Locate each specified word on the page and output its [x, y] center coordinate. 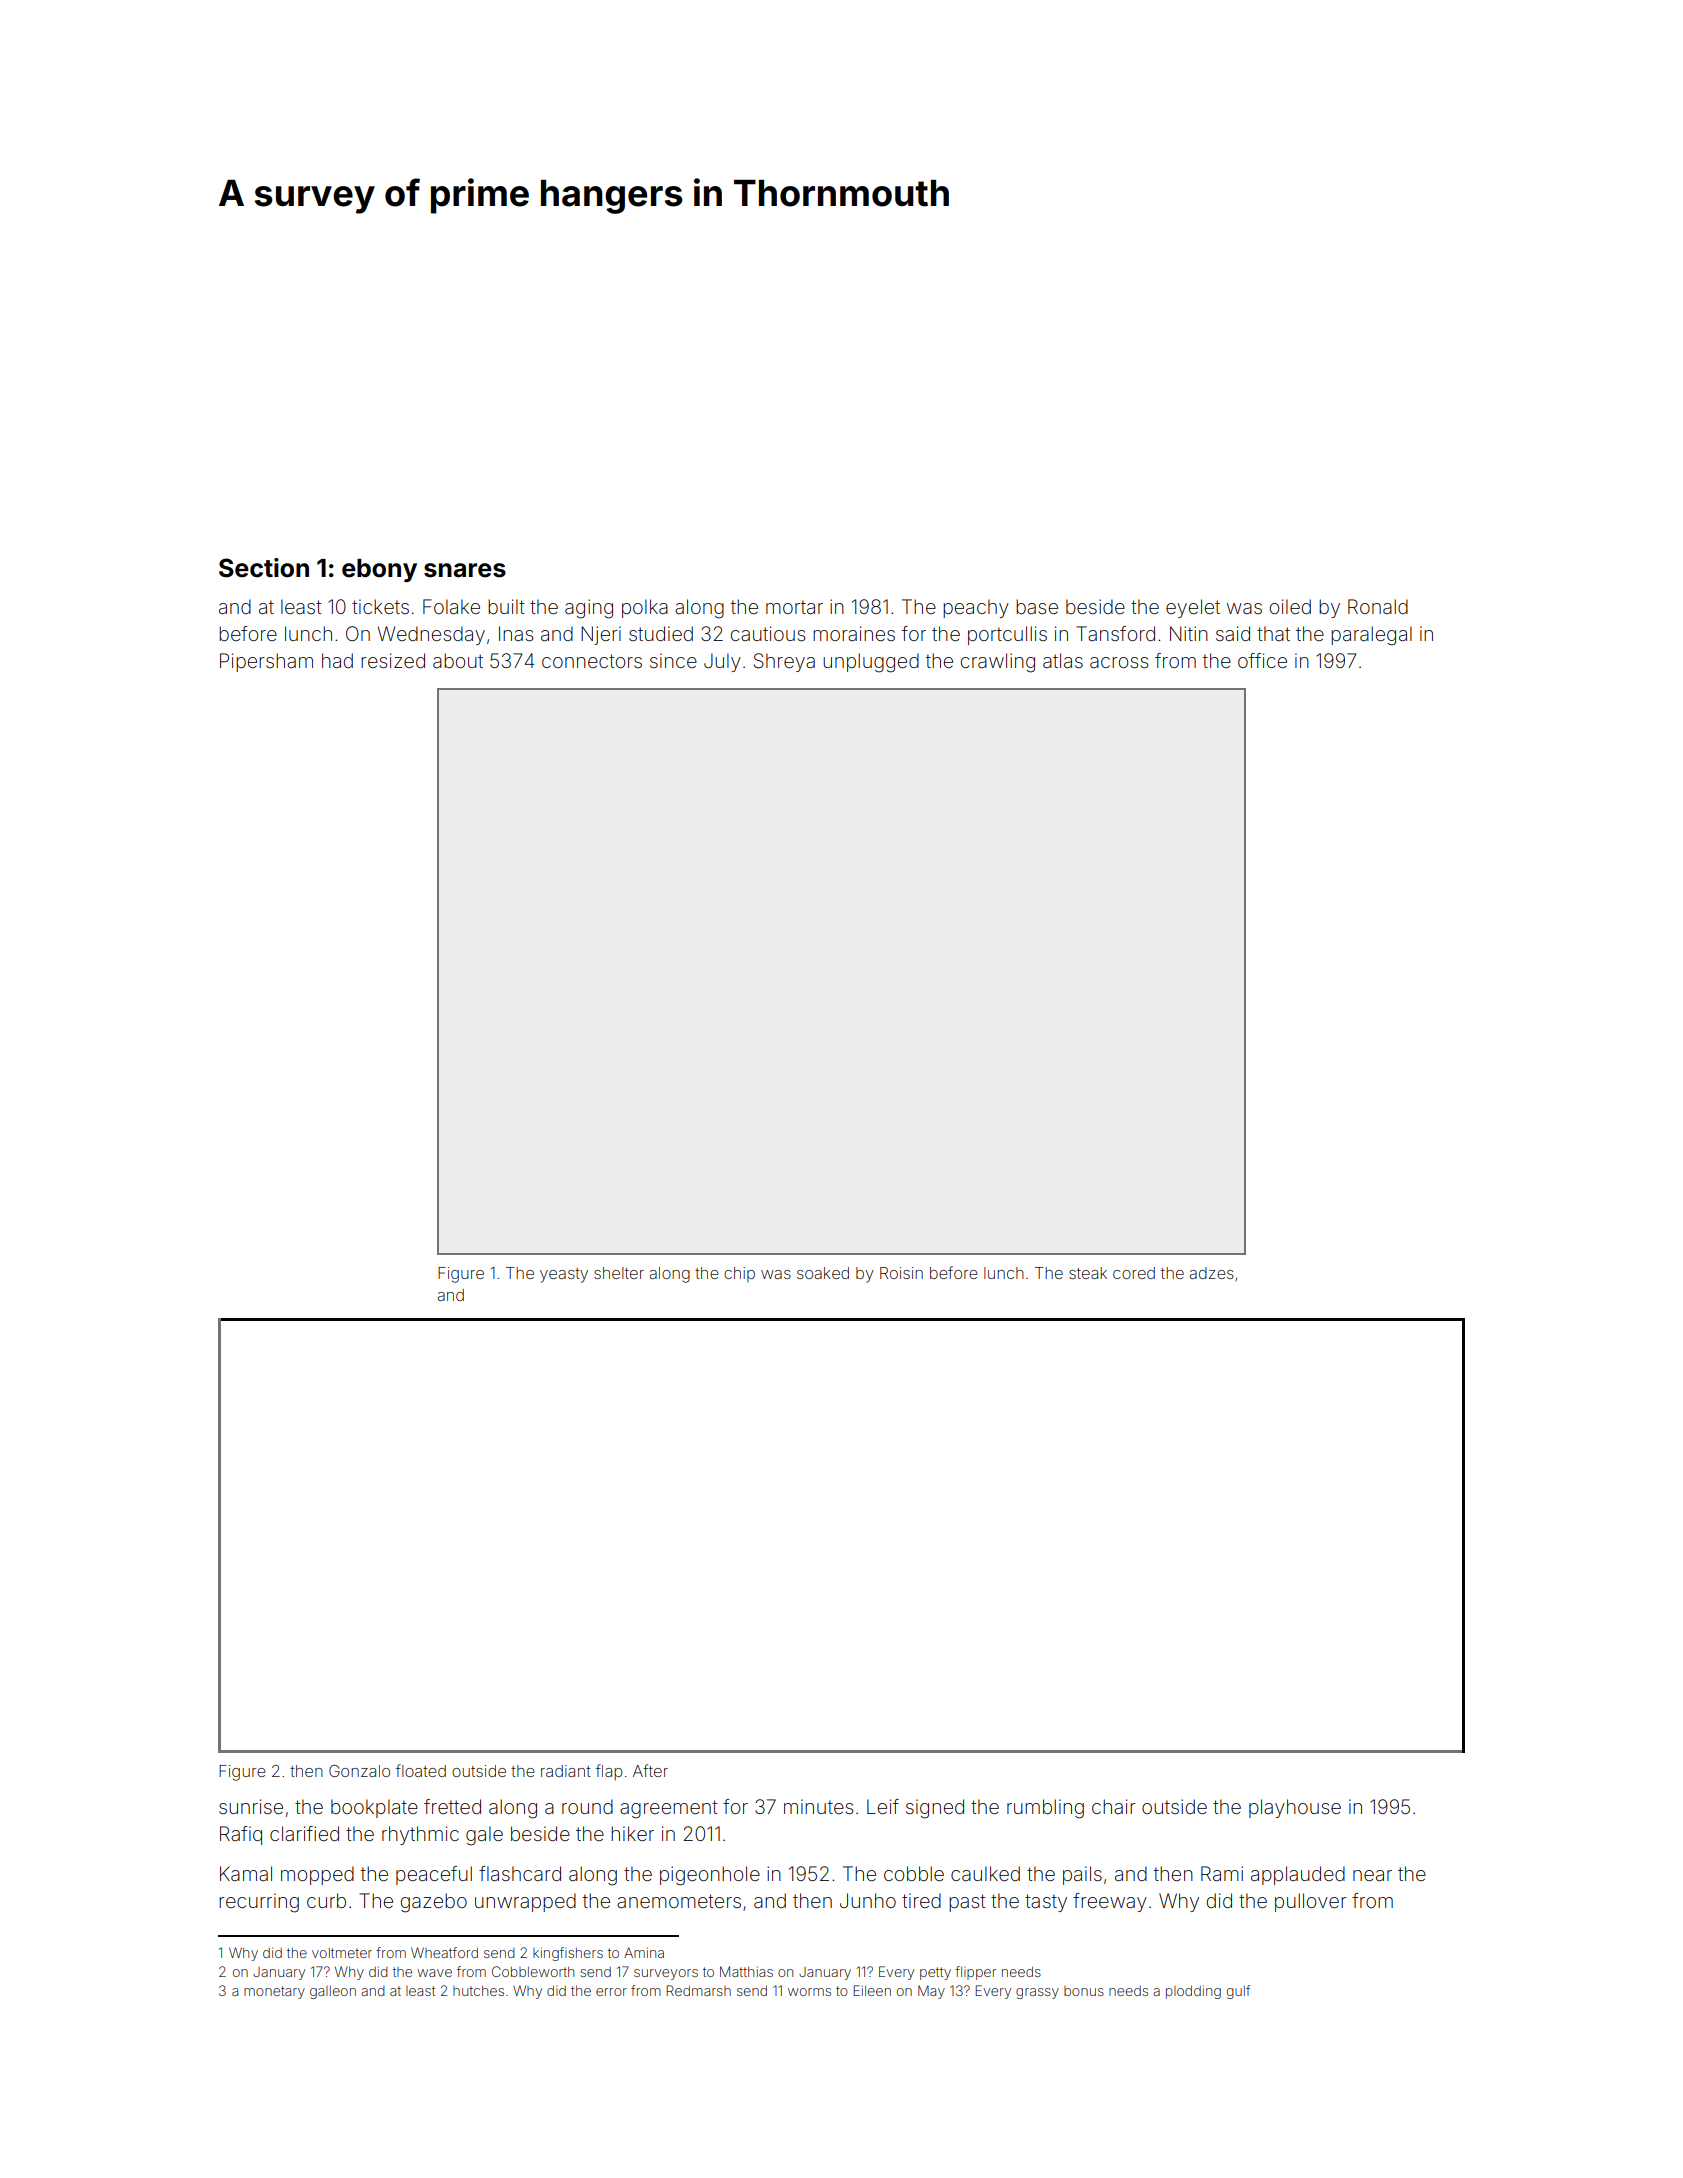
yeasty [564, 1275]
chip [739, 1274]
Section [264, 568]
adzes [1212, 1273]
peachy [976, 608]
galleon [333, 1992]
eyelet [1193, 608]
